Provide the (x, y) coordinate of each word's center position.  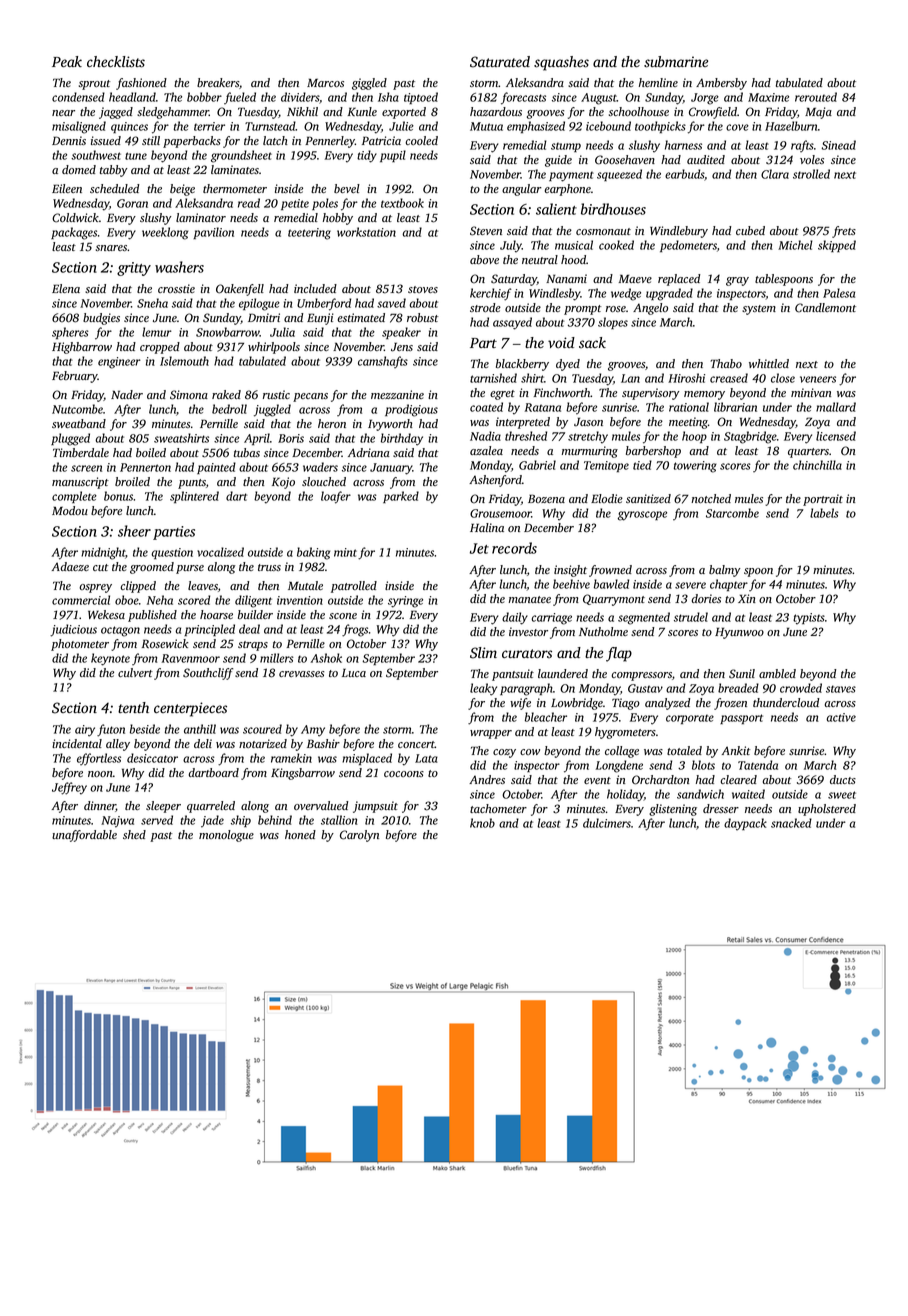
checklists (116, 62)
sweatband (79, 424)
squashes (561, 63)
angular (522, 190)
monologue (226, 836)
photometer (80, 645)
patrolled (354, 587)
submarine (676, 62)
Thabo (726, 363)
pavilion (213, 233)
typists (809, 619)
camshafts (383, 362)
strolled (811, 174)
